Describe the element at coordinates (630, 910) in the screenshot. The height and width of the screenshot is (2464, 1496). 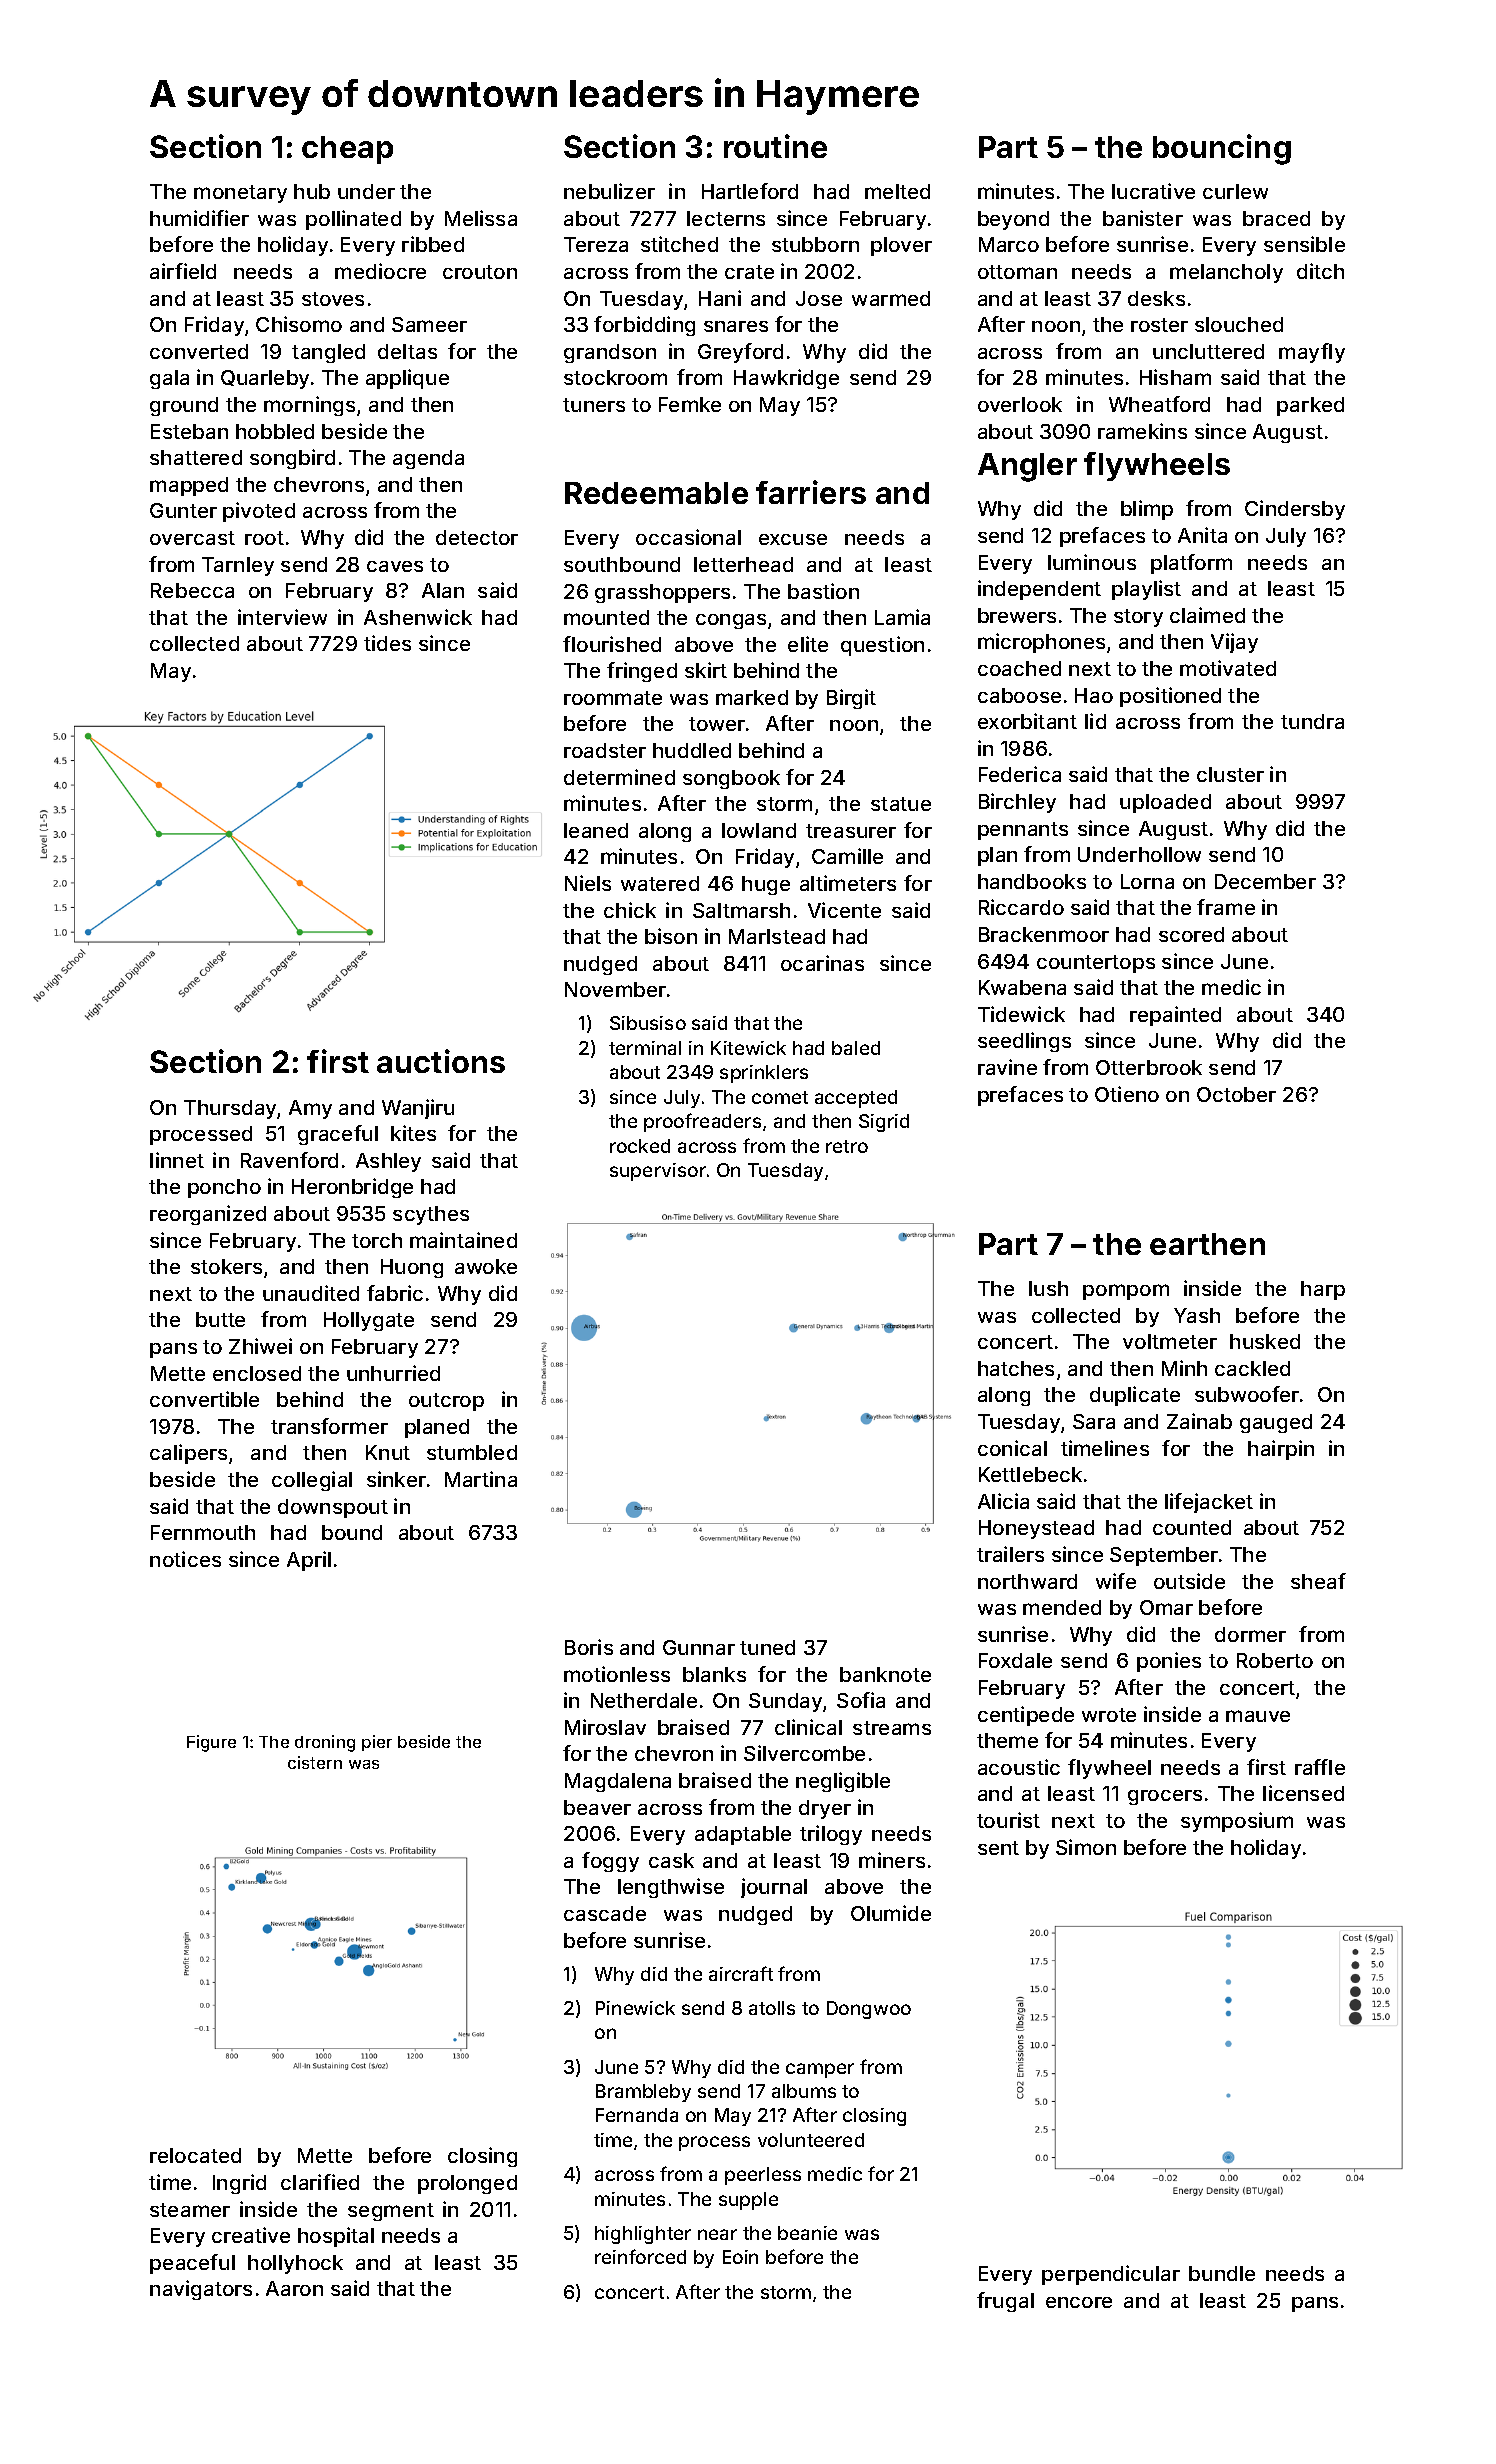
I see `chick` at that location.
